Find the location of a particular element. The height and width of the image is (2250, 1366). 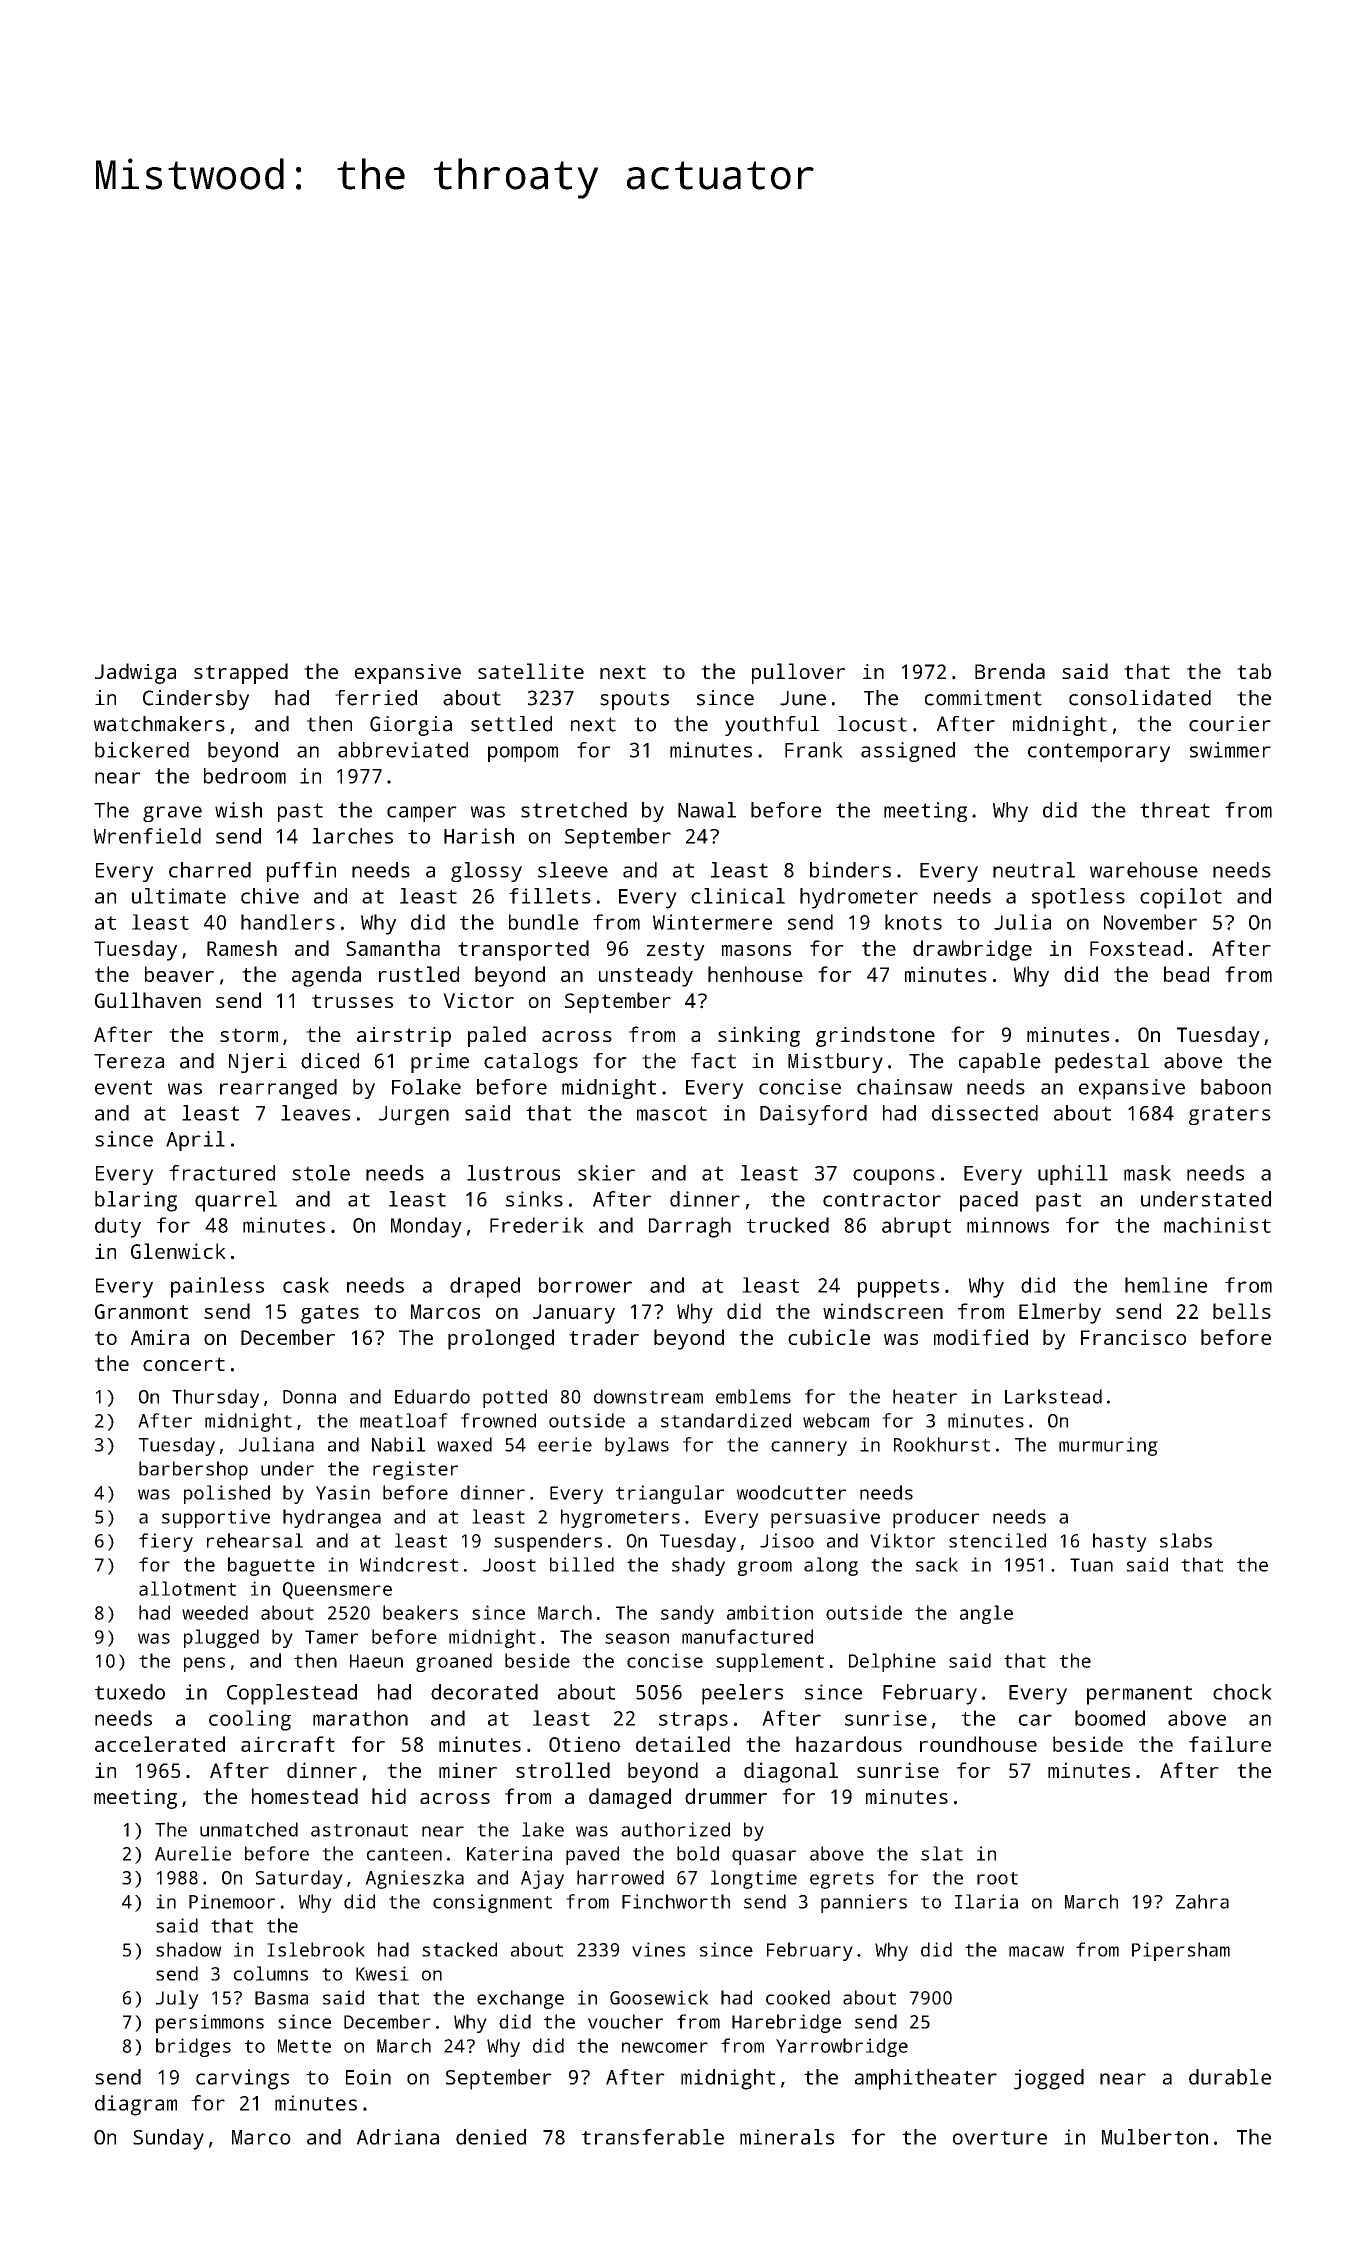

unsteady is located at coordinates (646, 976).
